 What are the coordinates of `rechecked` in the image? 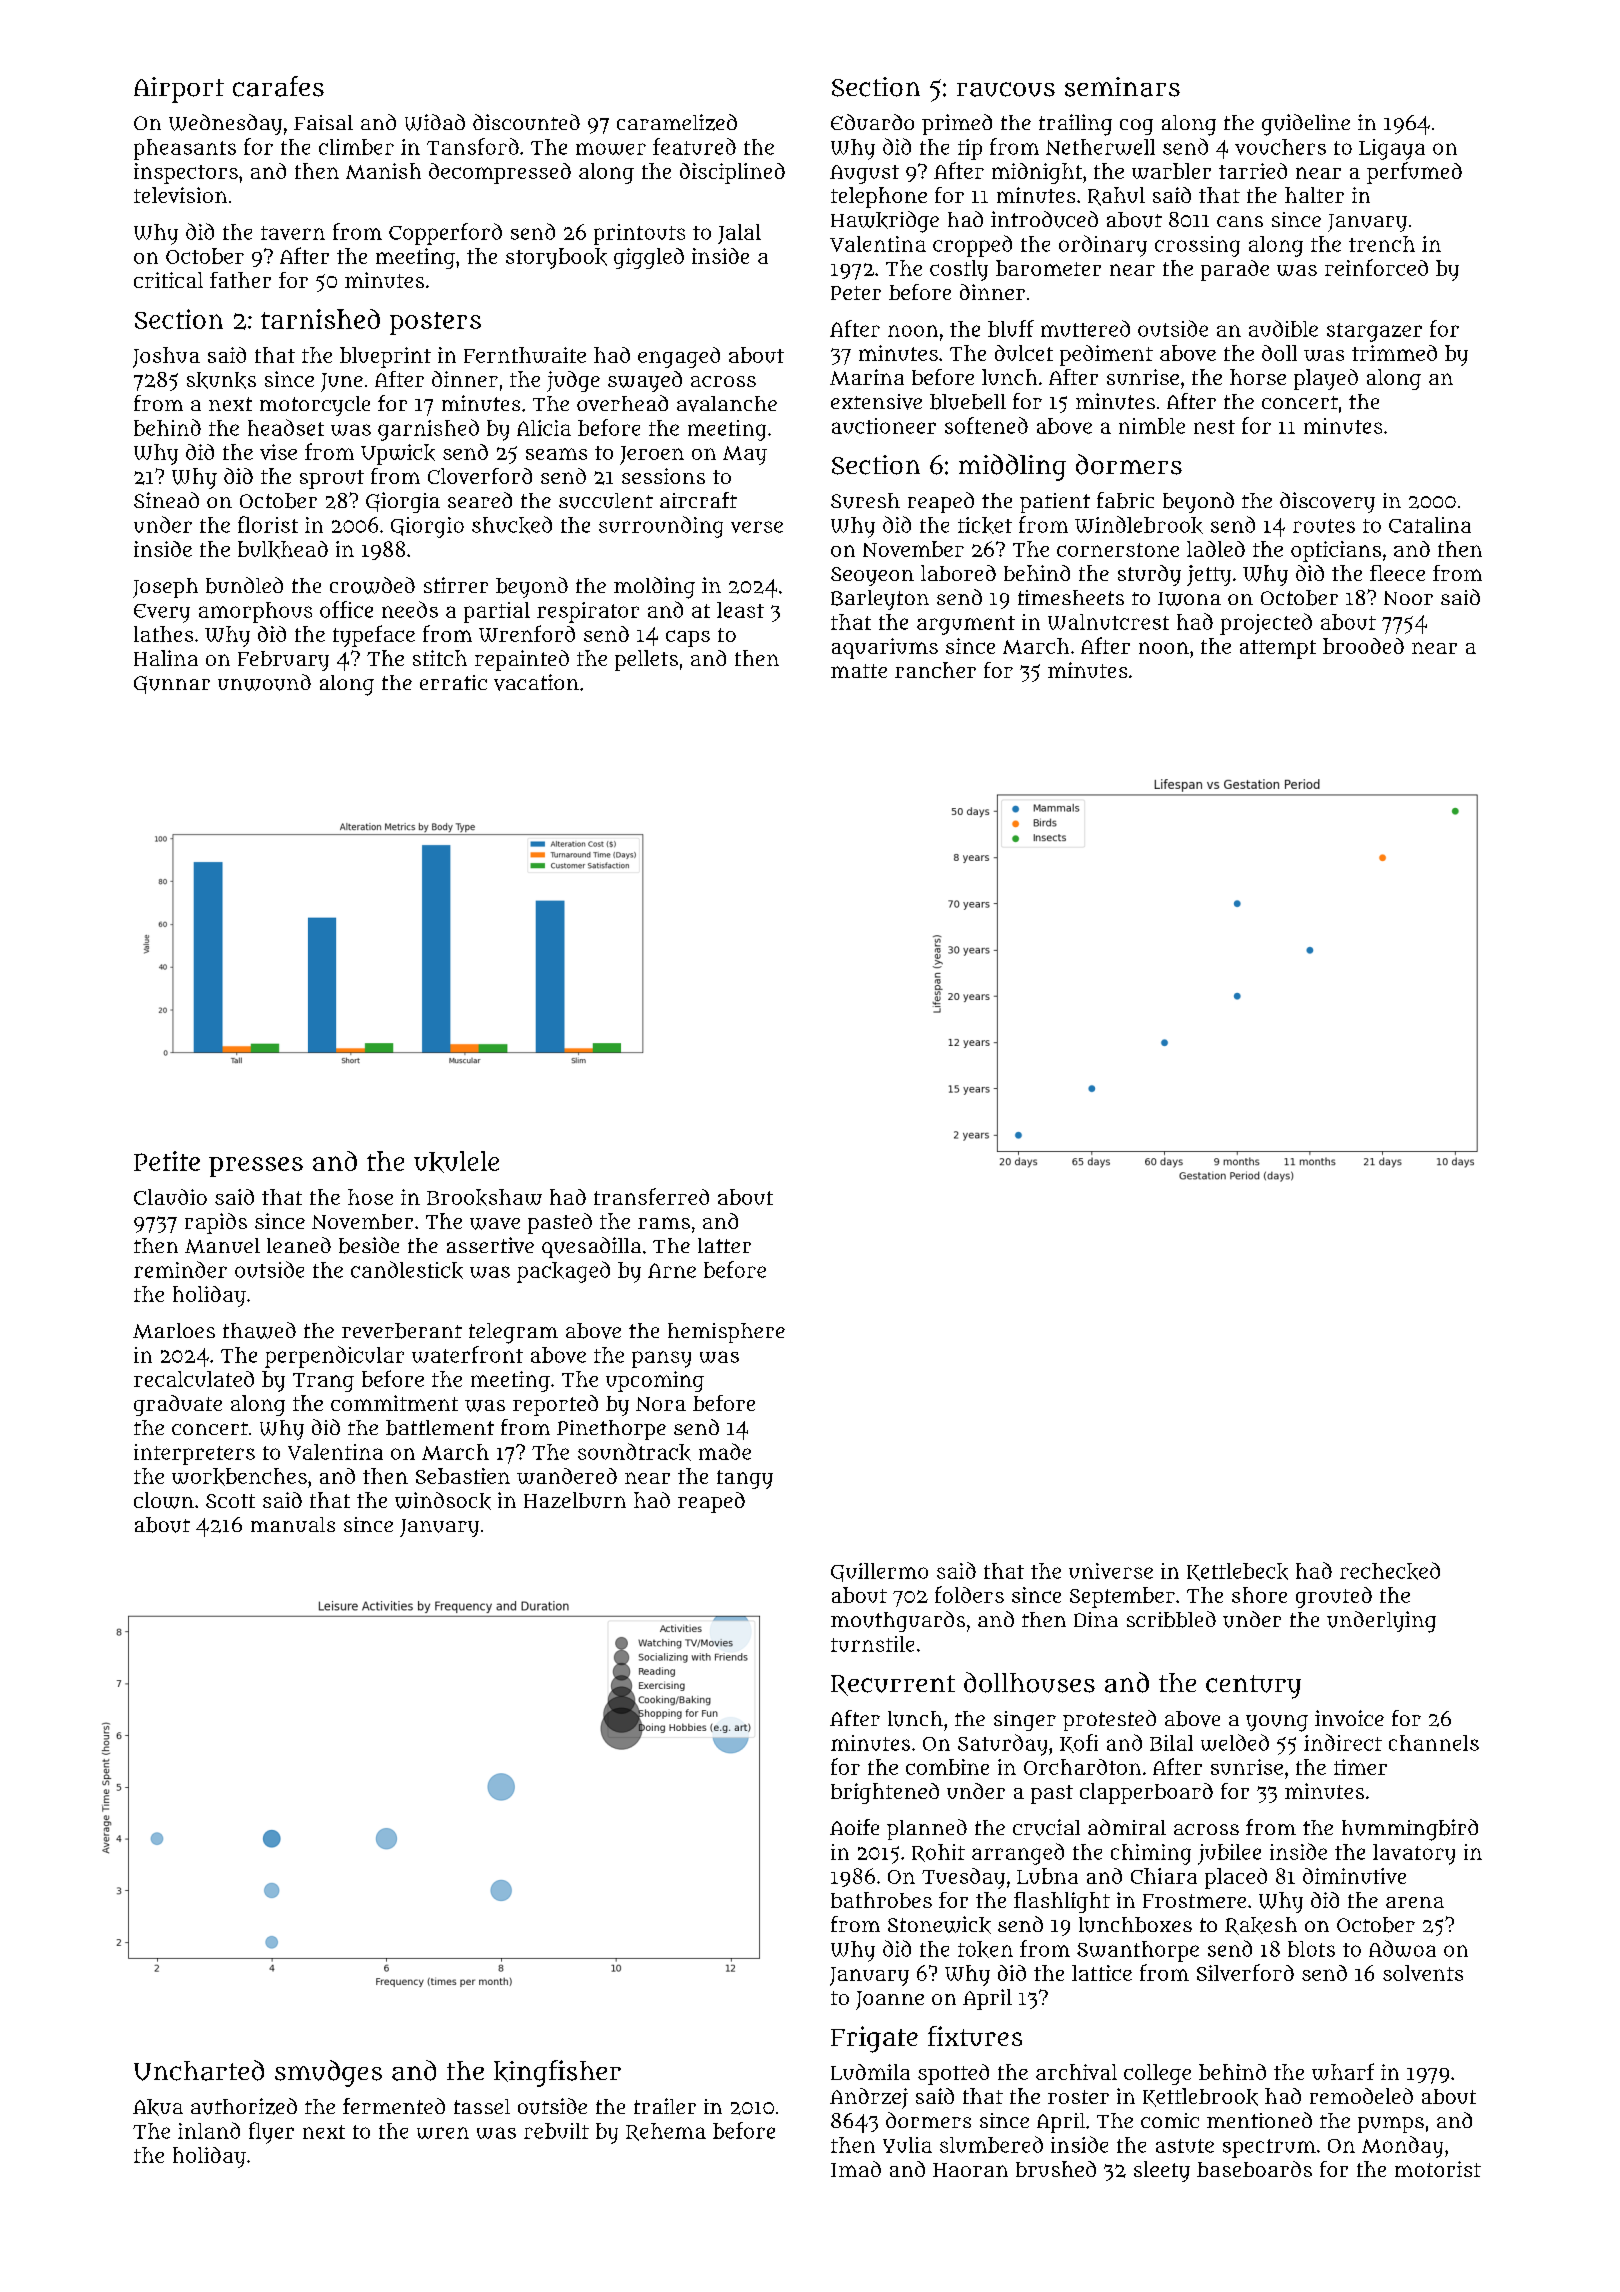 It's located at (1390, 1571).
